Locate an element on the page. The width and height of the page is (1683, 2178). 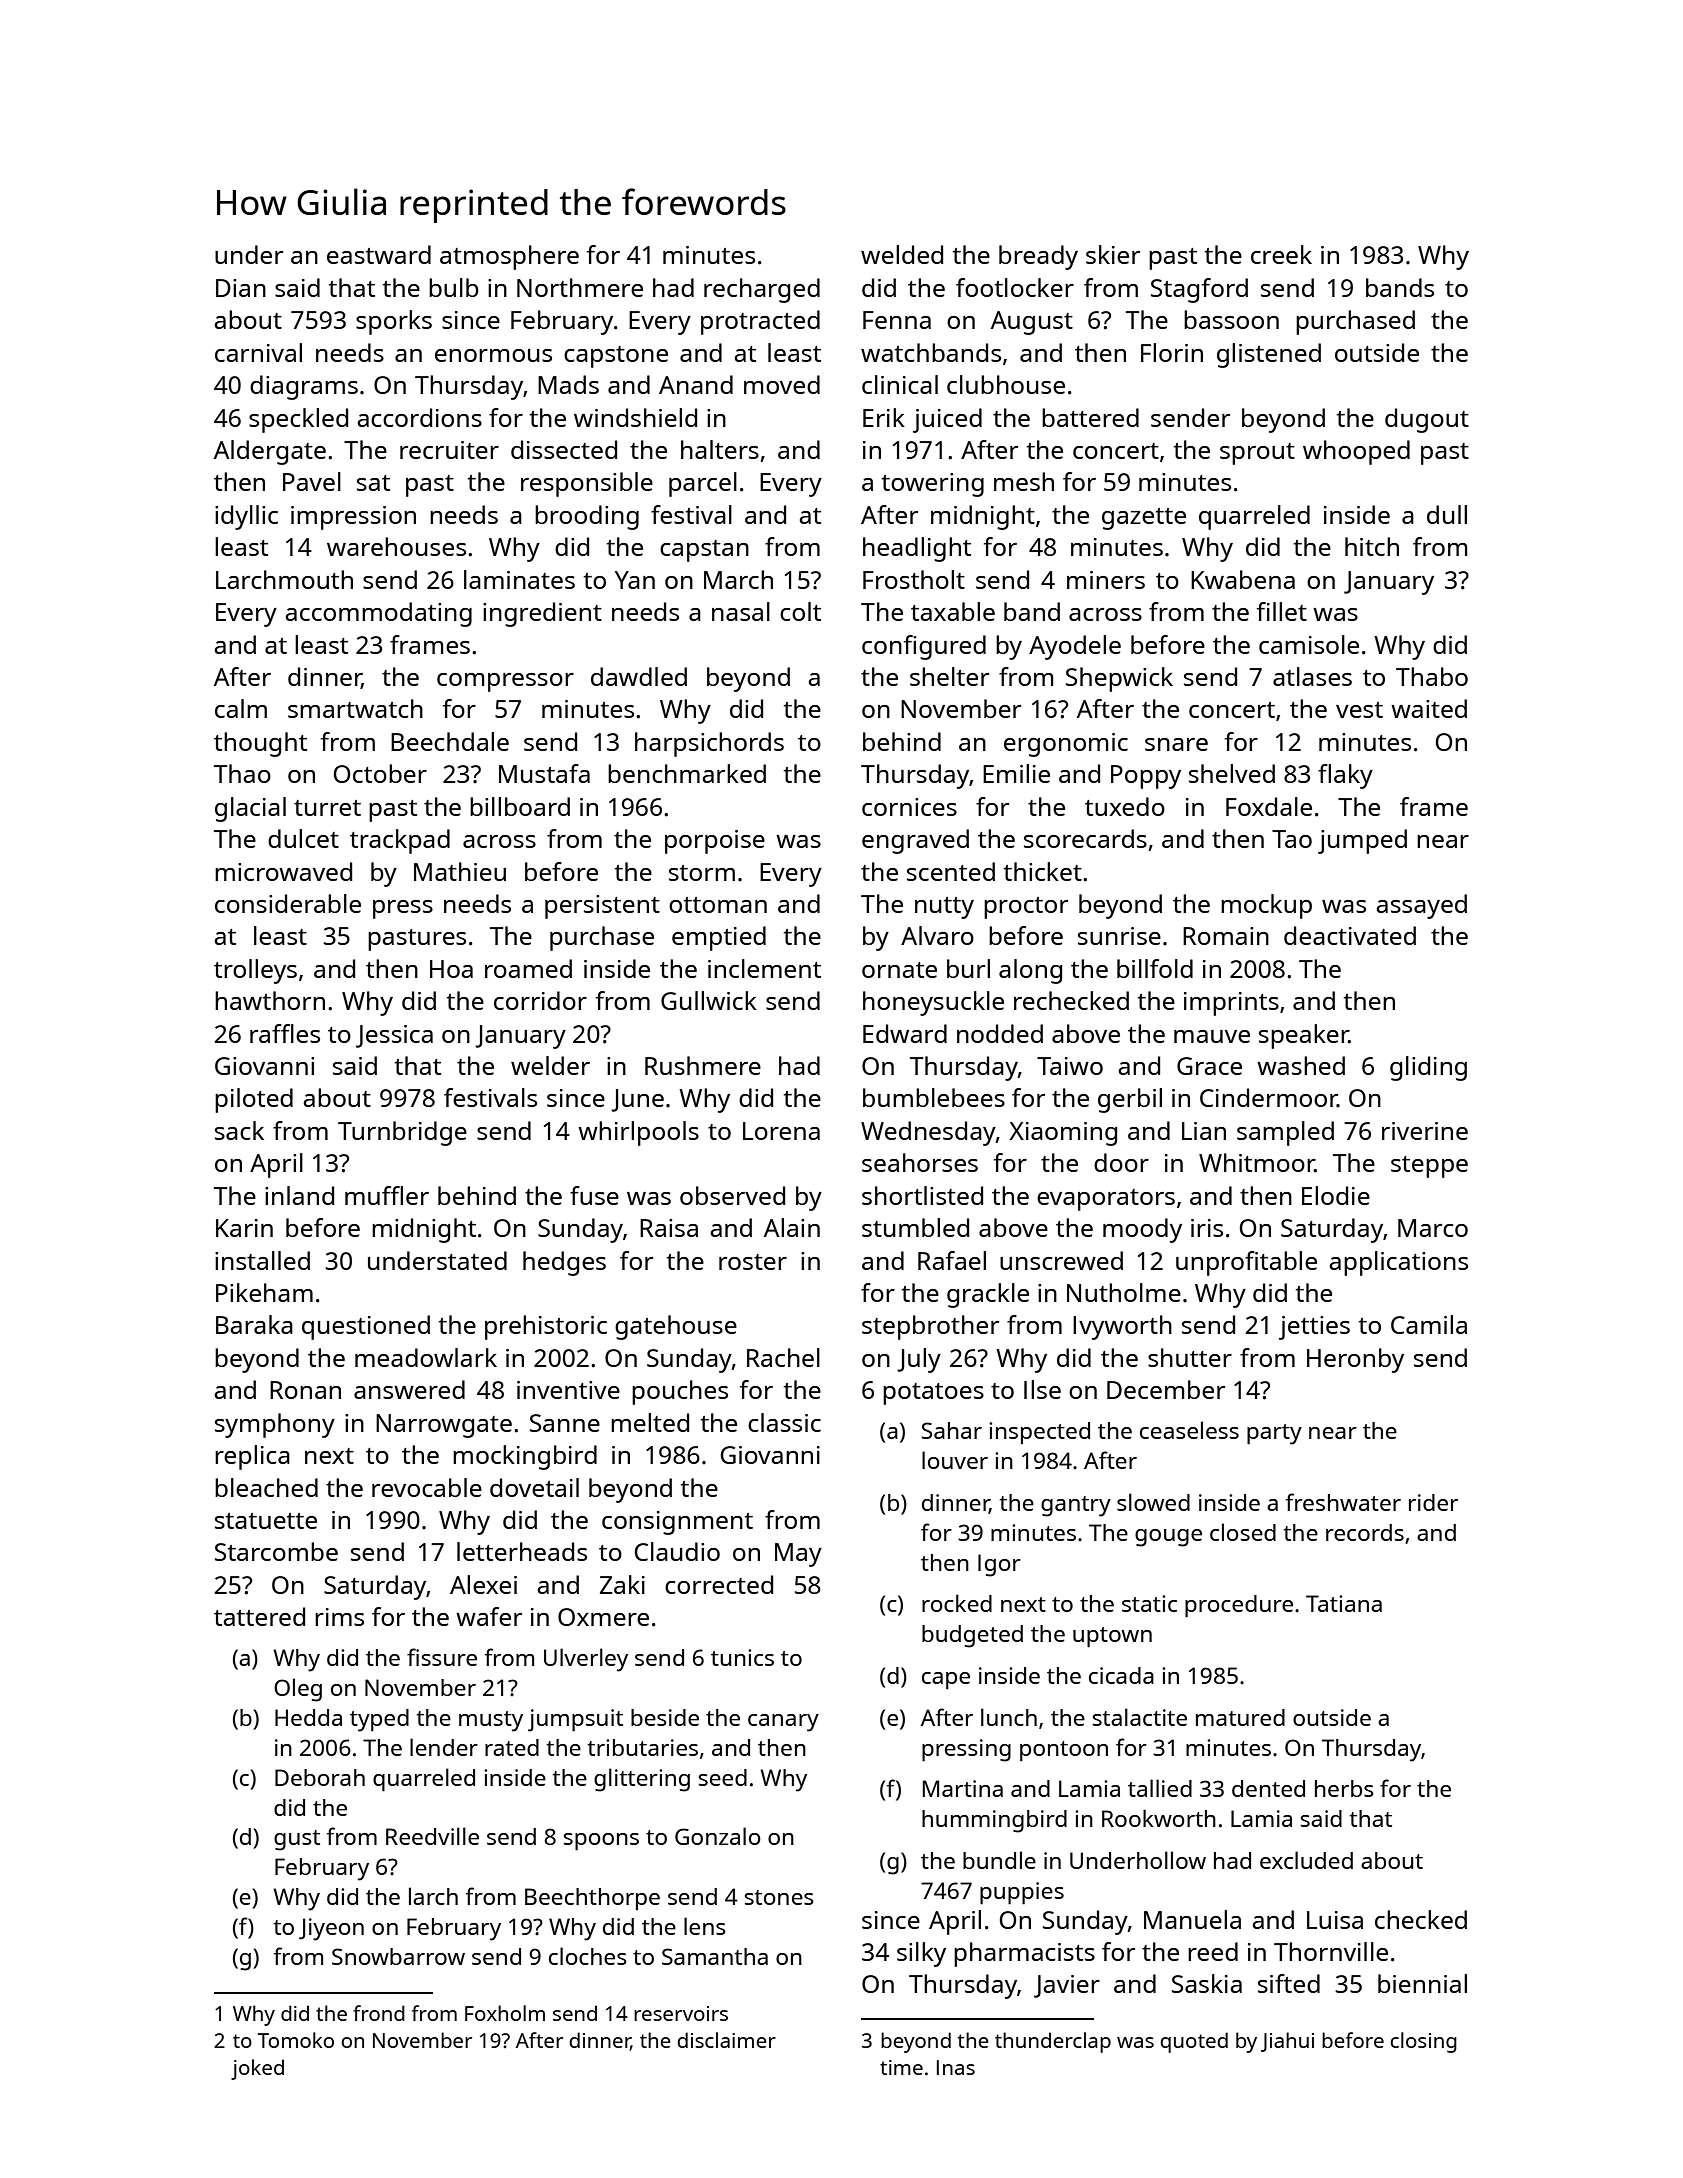
gliding is located at coordinates (1428, 1068).
